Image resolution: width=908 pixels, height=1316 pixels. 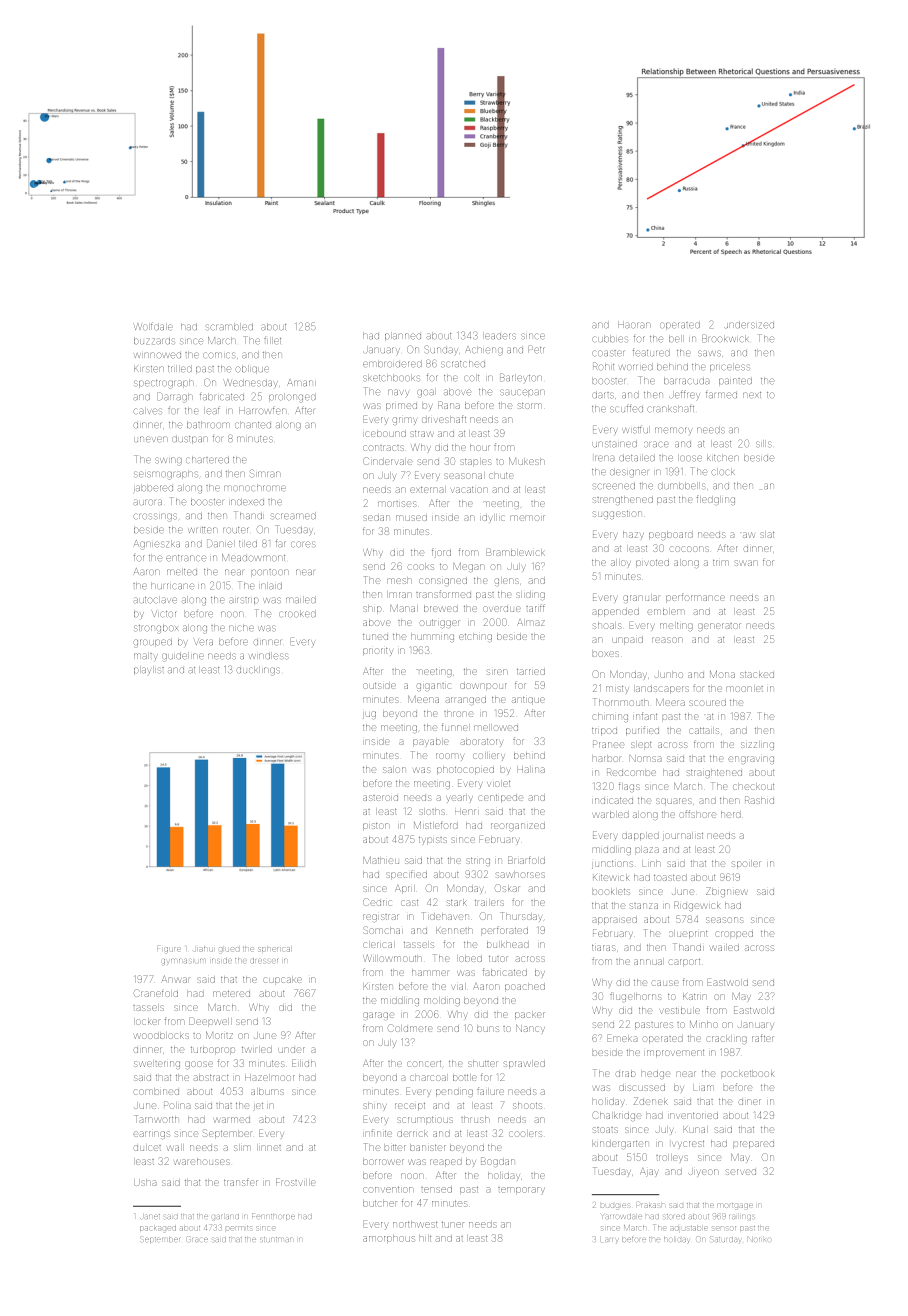 What do you see at coordinates (480, 448) in the page?
I see `hour` at bounding box center [480, 448].
